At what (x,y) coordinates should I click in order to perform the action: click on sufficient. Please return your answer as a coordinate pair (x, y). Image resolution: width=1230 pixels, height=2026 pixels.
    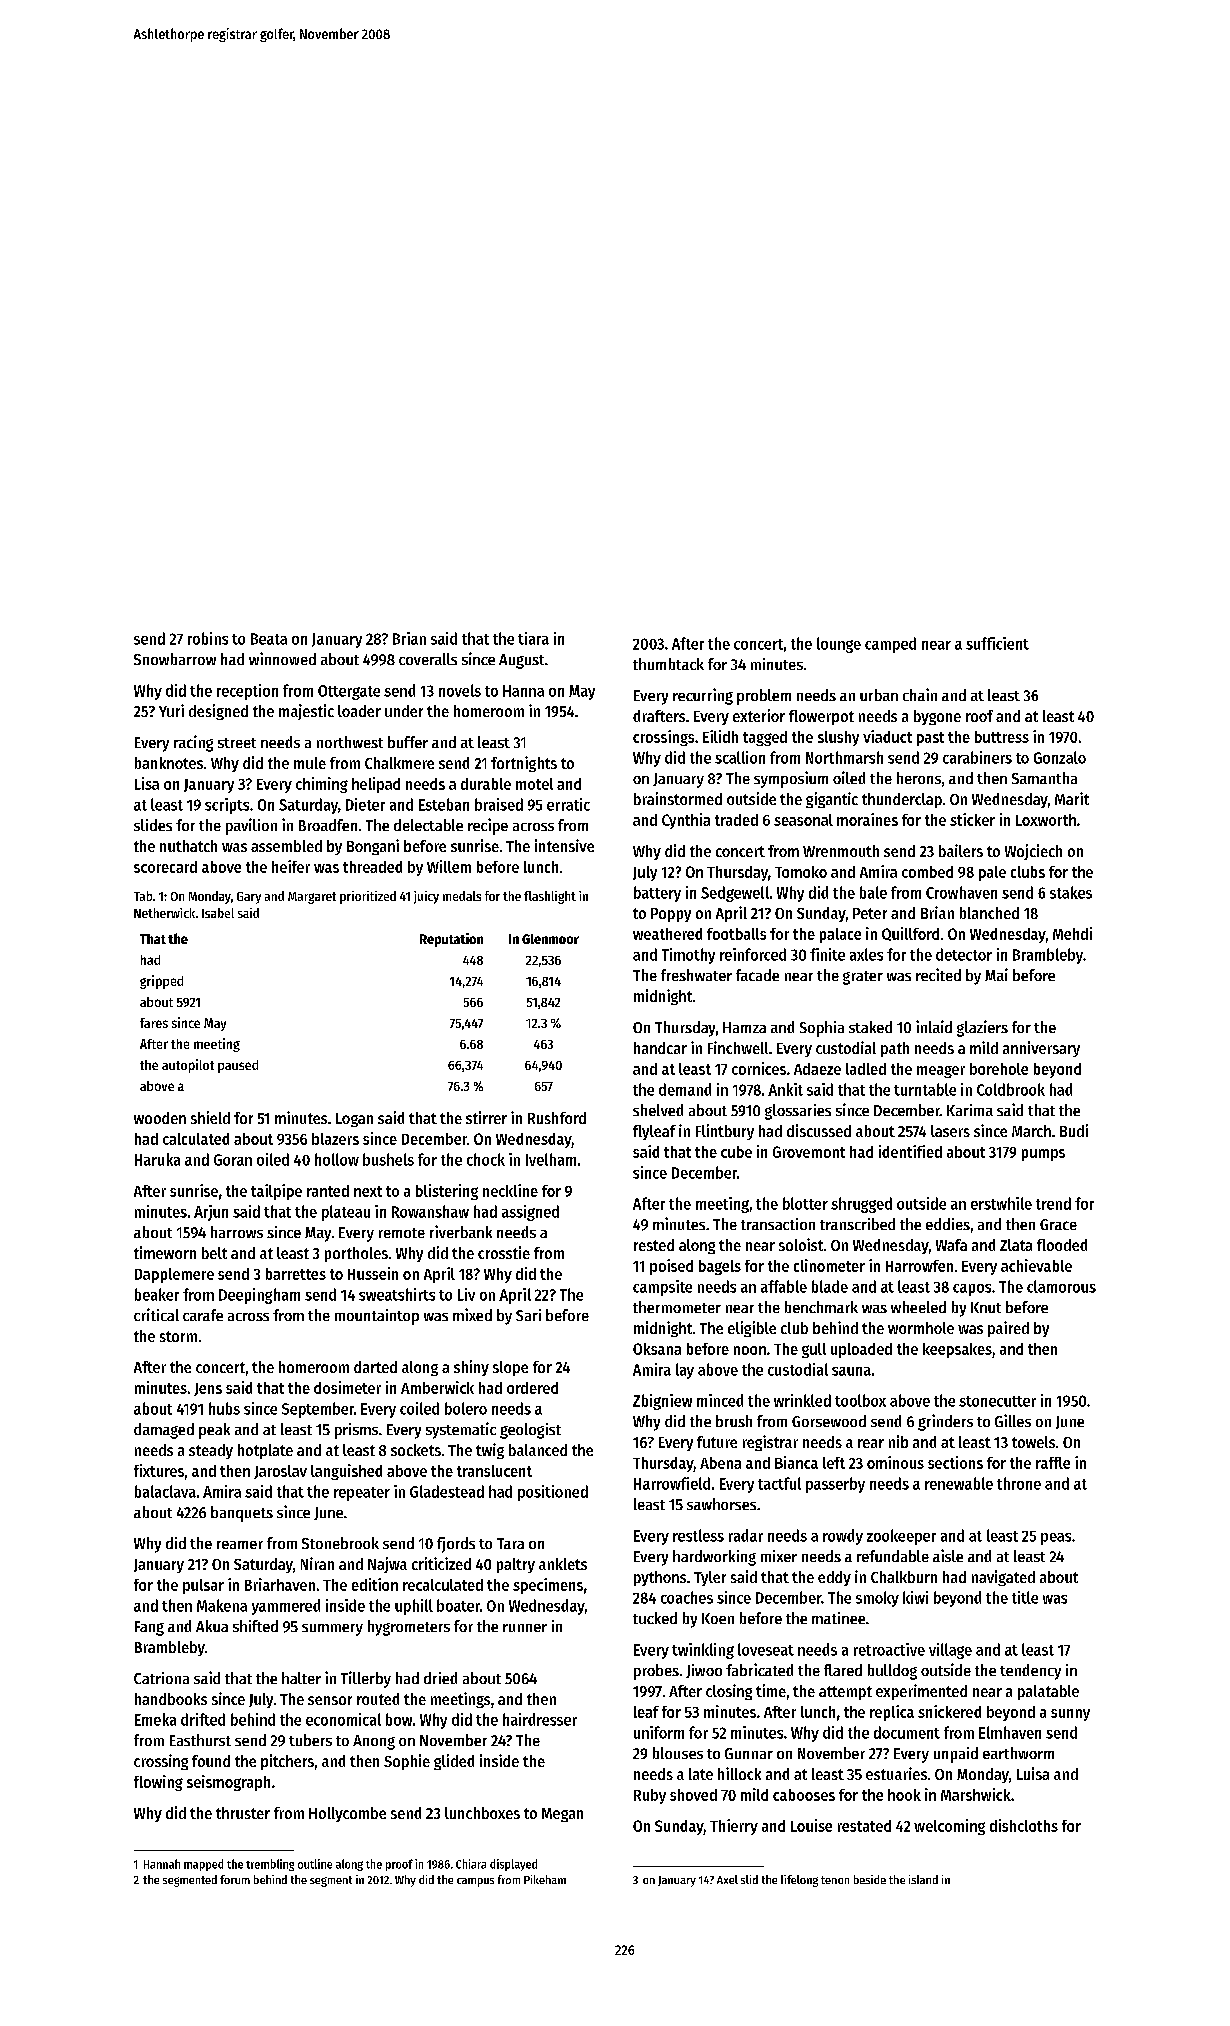
    Looking at the image, I should click on (997, 643).
